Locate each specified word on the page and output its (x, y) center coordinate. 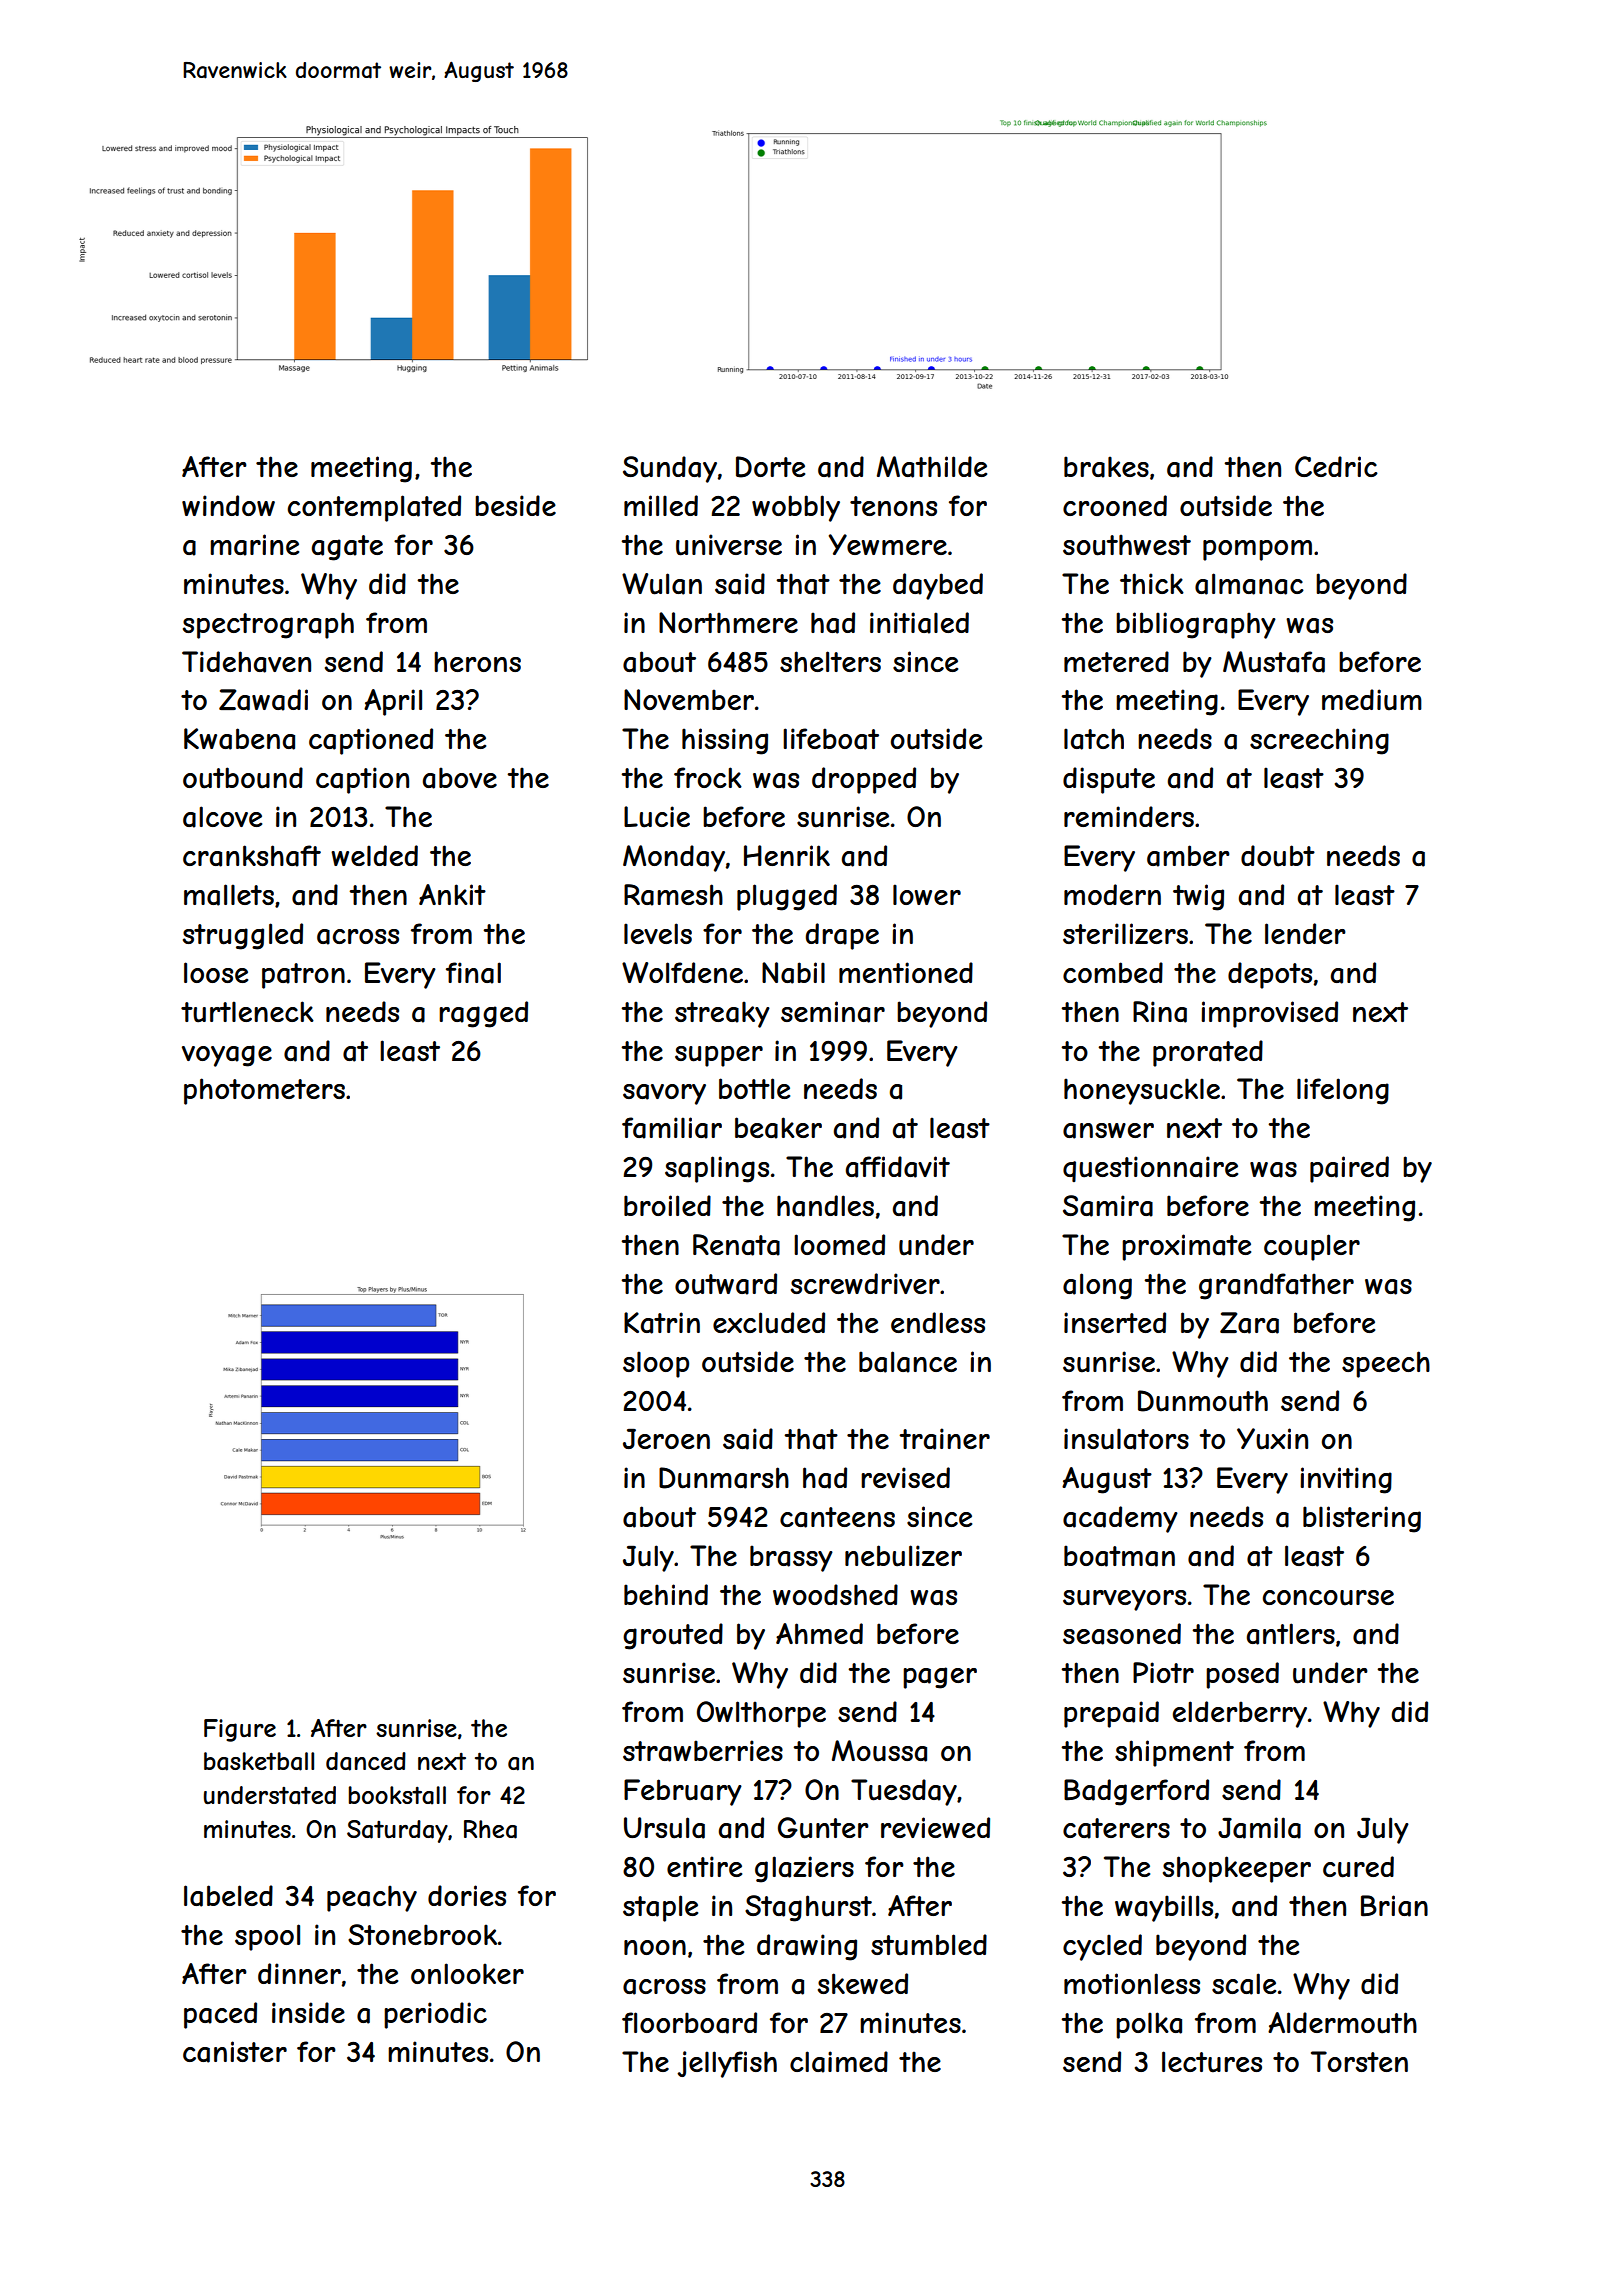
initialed (919, 623)
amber (1188, 856)
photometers (264, 1091)
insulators (1126, 1439)
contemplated (374, 508)
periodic (435, 2015)
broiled (667, 1205)
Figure (240, 1730)
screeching (1319, 741)
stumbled (929, 1945)
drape (842, 936)
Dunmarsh (724, 1478)
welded (374, 855)
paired (1349, 1169)
